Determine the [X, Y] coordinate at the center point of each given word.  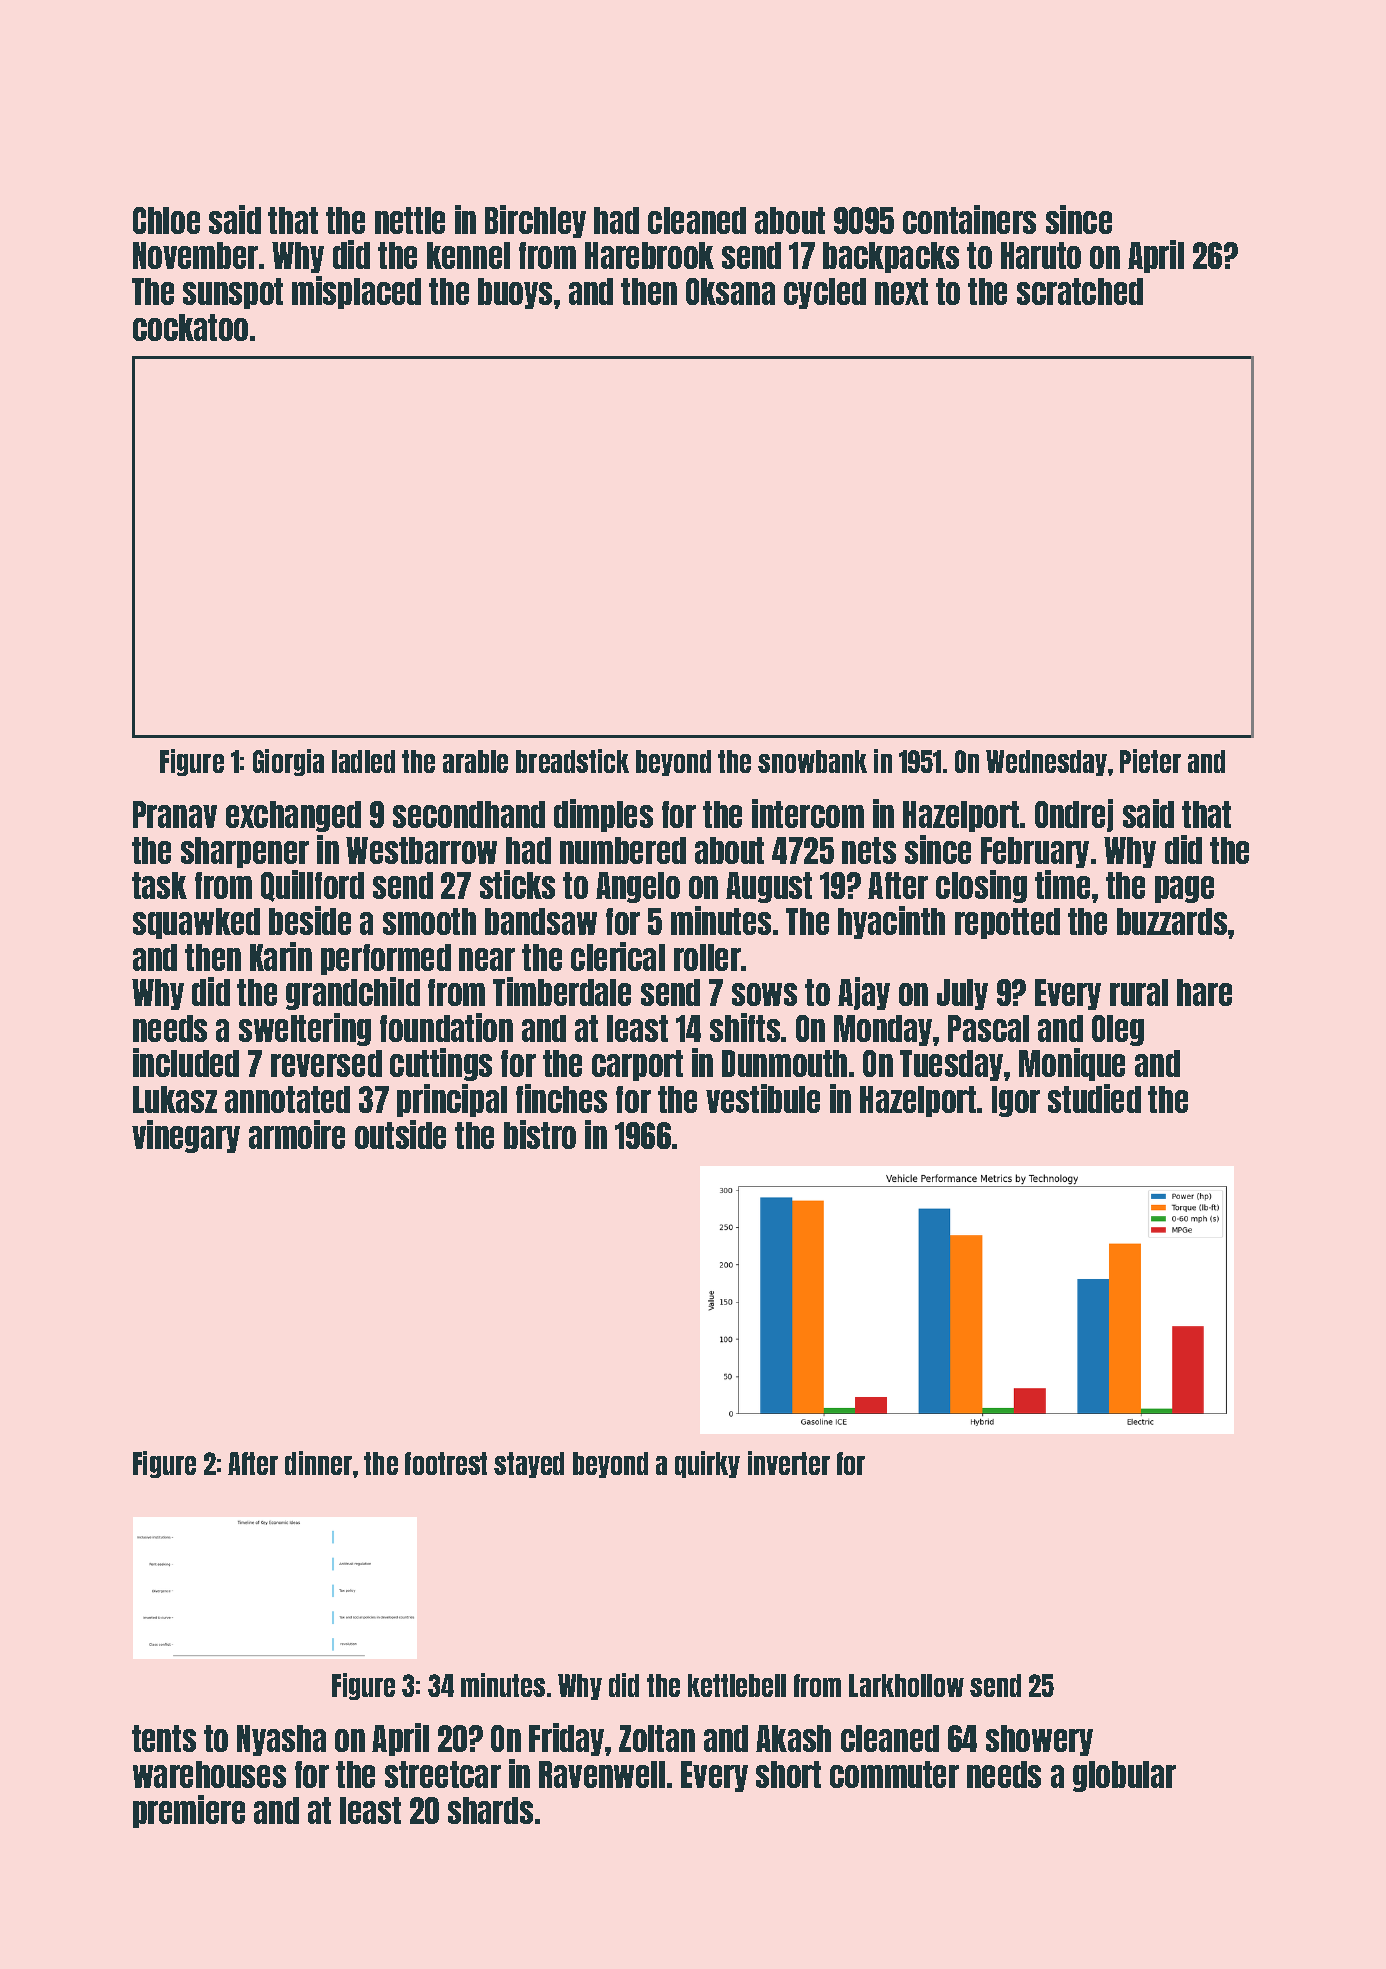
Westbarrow [421, 850]
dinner [318, 1463]
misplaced [356, 292]
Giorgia [288, 762]
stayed [529, 1465]
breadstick [572, 761]
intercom [808, 813]
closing [981, 886]
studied [1094, 1098]
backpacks [891, 257]
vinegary [186, 1136]
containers [969, 219]
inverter [789, 1463]
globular [1124, 1776]
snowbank [812, 761]
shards [490, 1810]
